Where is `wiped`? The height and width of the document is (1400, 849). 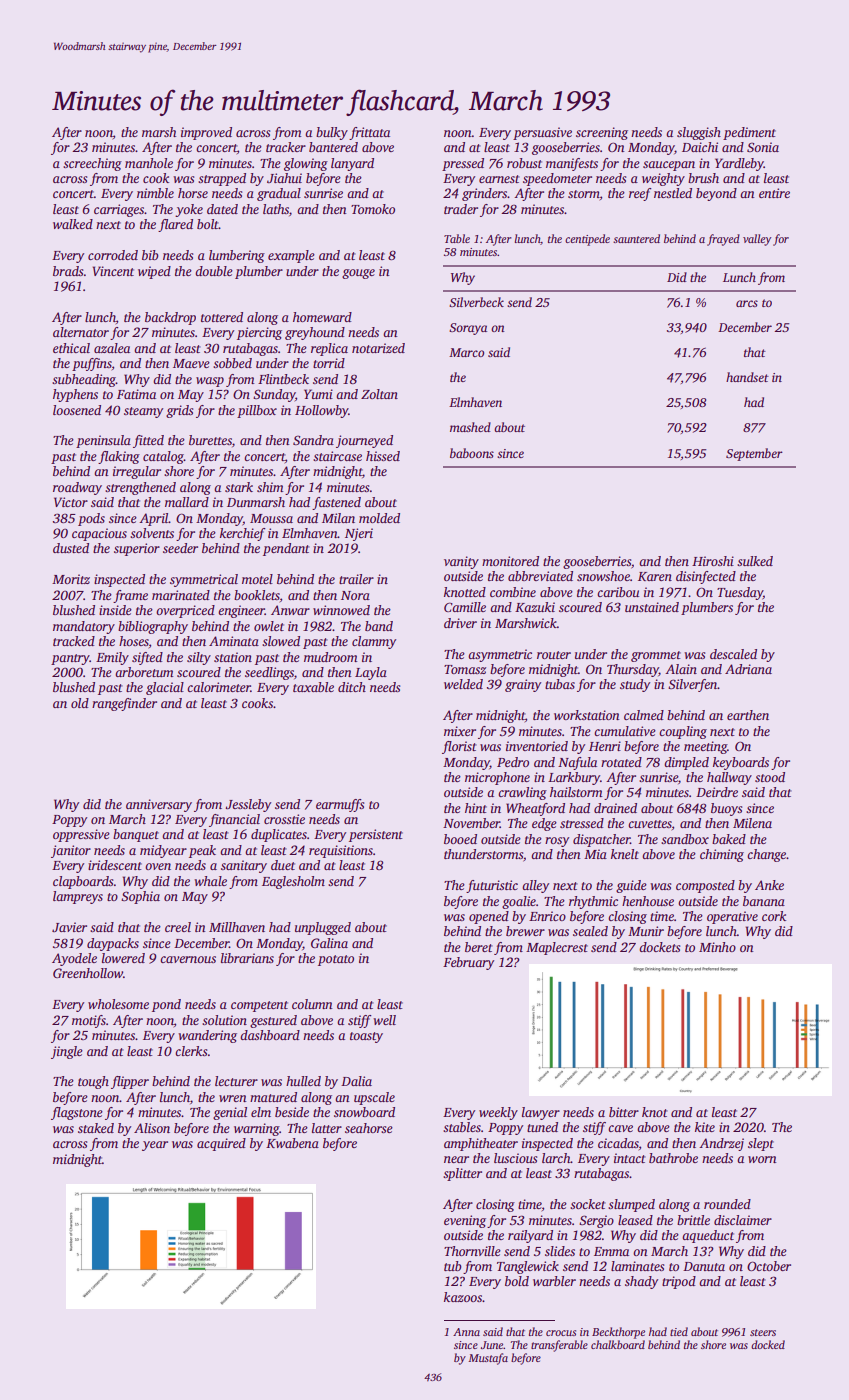
wiped is located at coordinates (154, 272).
